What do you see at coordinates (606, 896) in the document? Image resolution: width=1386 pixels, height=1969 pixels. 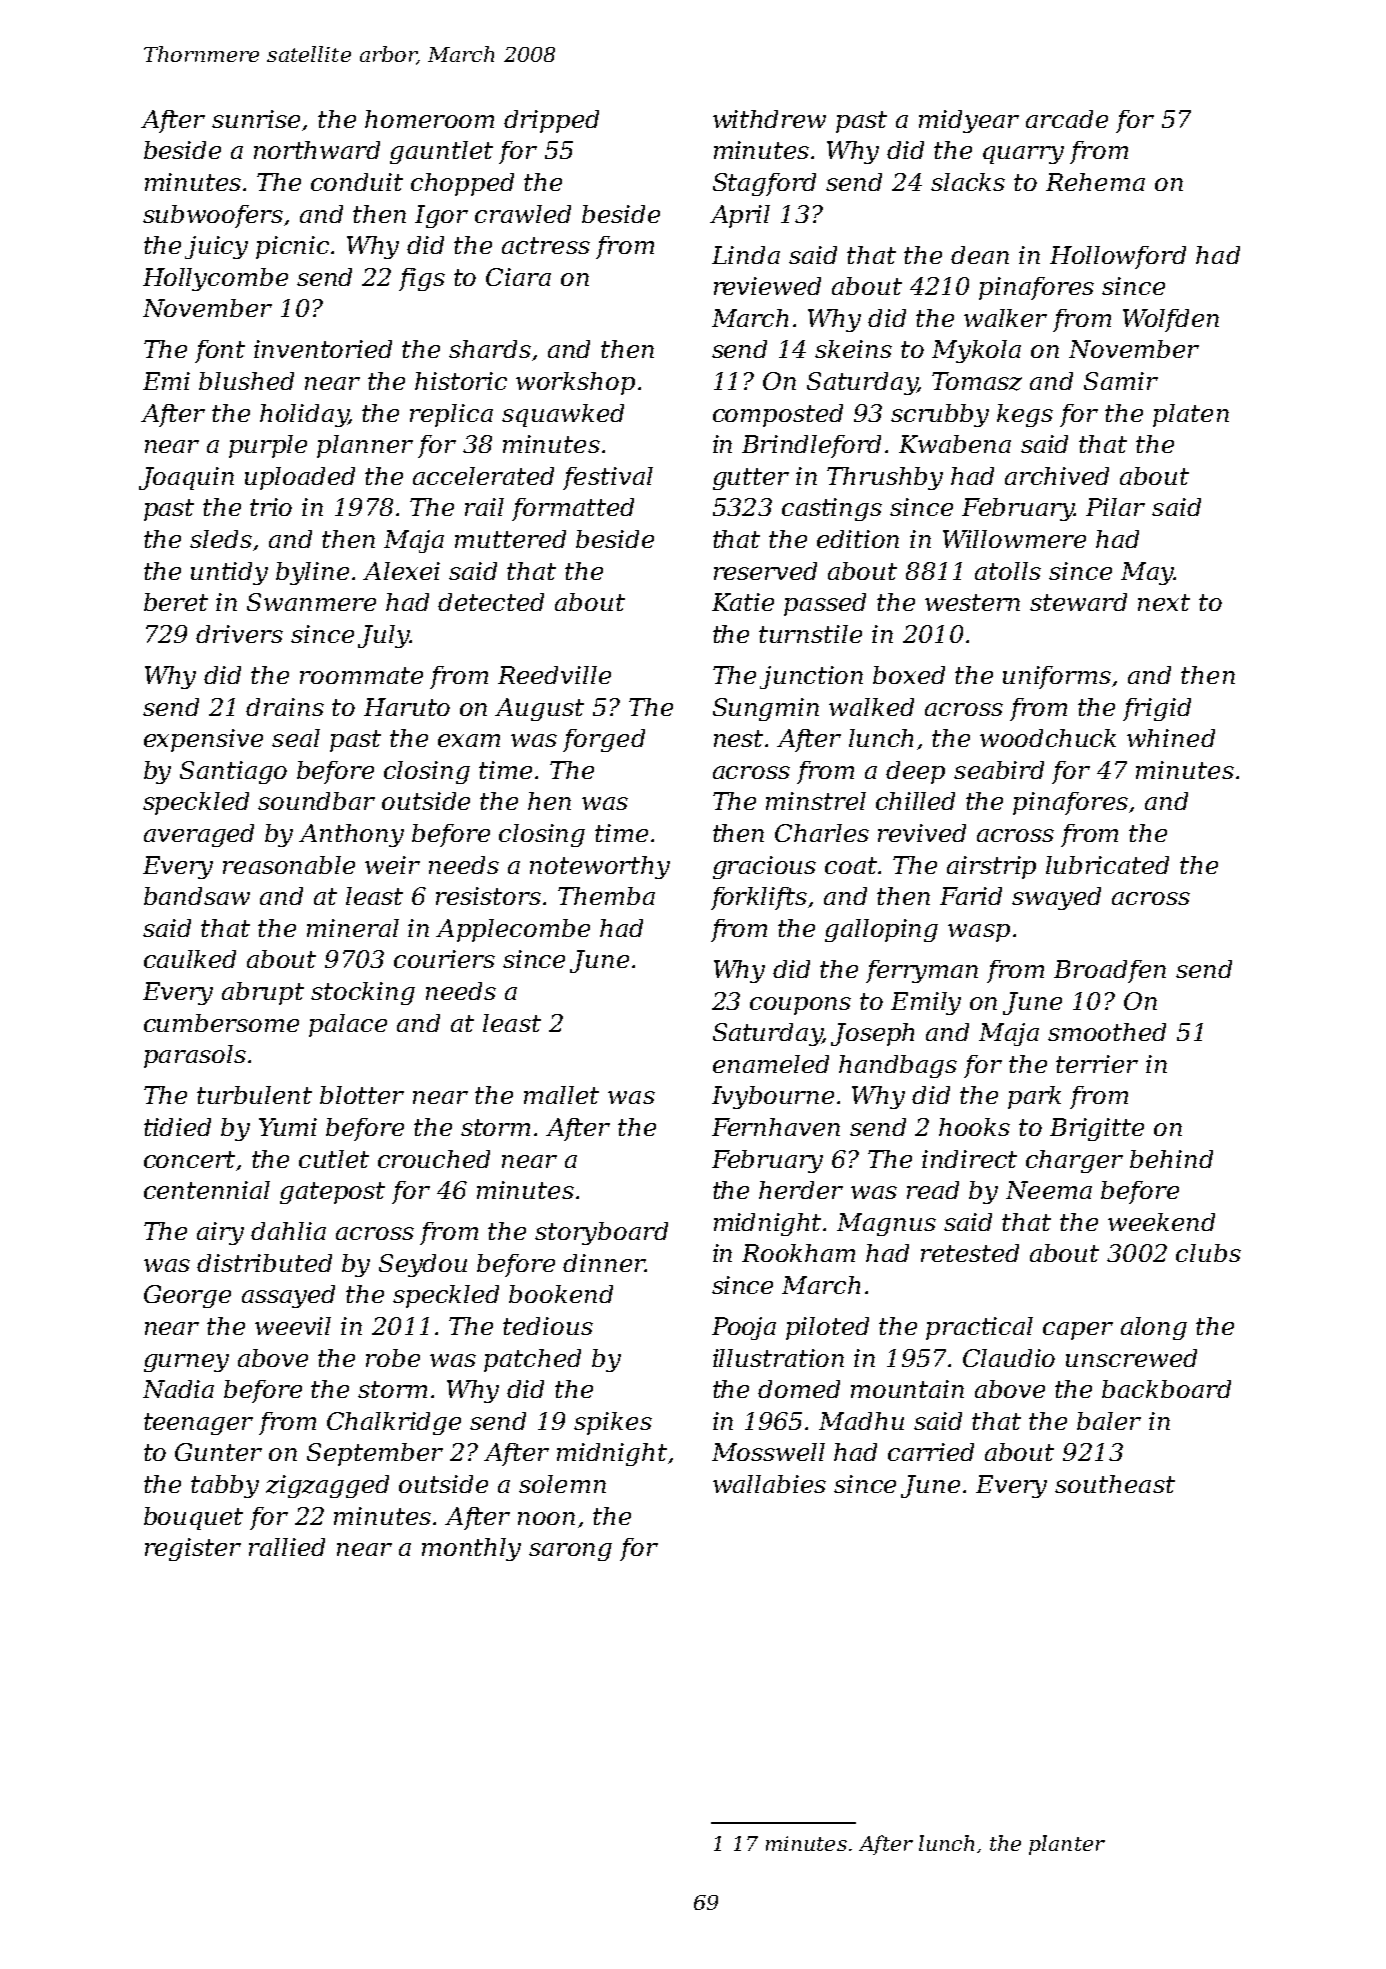 I see `Themba` at bounding box center [606, 896].
